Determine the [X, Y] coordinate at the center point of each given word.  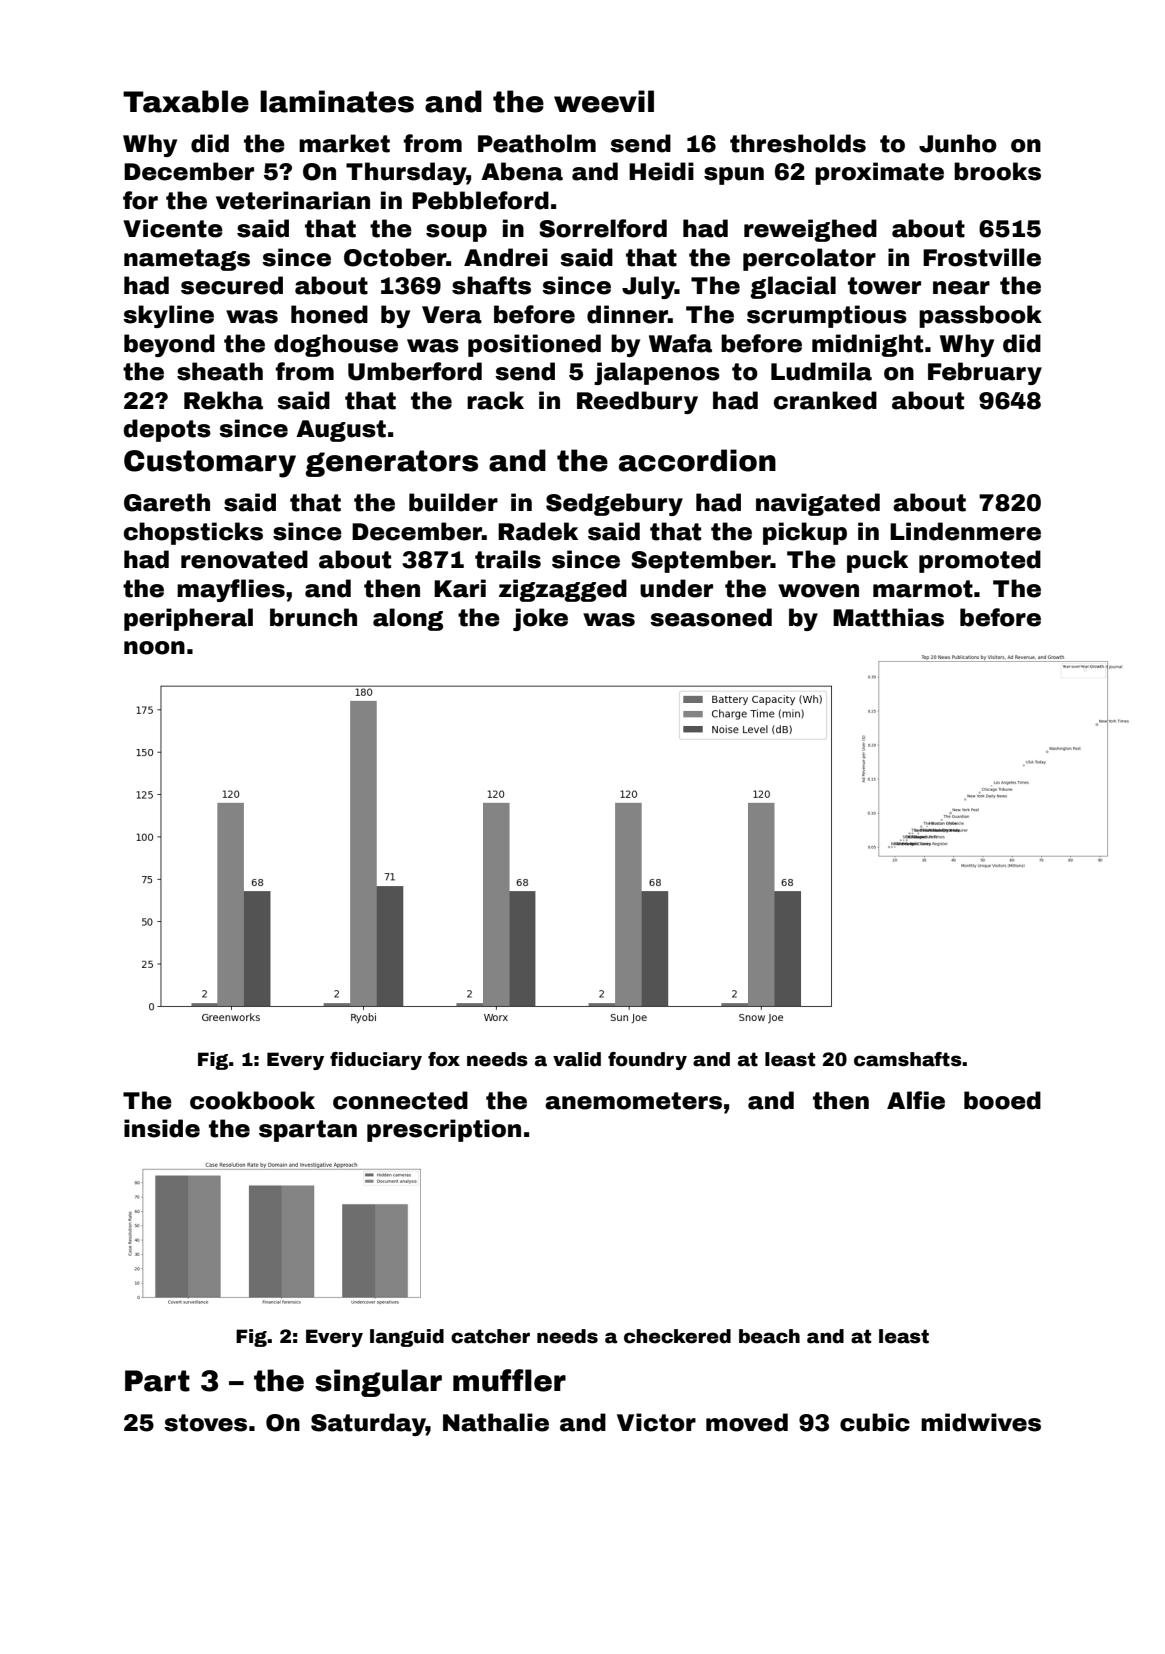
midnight [867, 345]
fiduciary [376, 1061]
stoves [205, 1423]
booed [1002, 1100]
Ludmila [821, 371]
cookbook [252, 1100]
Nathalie [496, 1422]
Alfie [916, 1100]
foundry [647, 1061]
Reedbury [637, 402]
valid [577, 1059]
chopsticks [193, 533]
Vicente [173, 228]
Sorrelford [603, 228]
